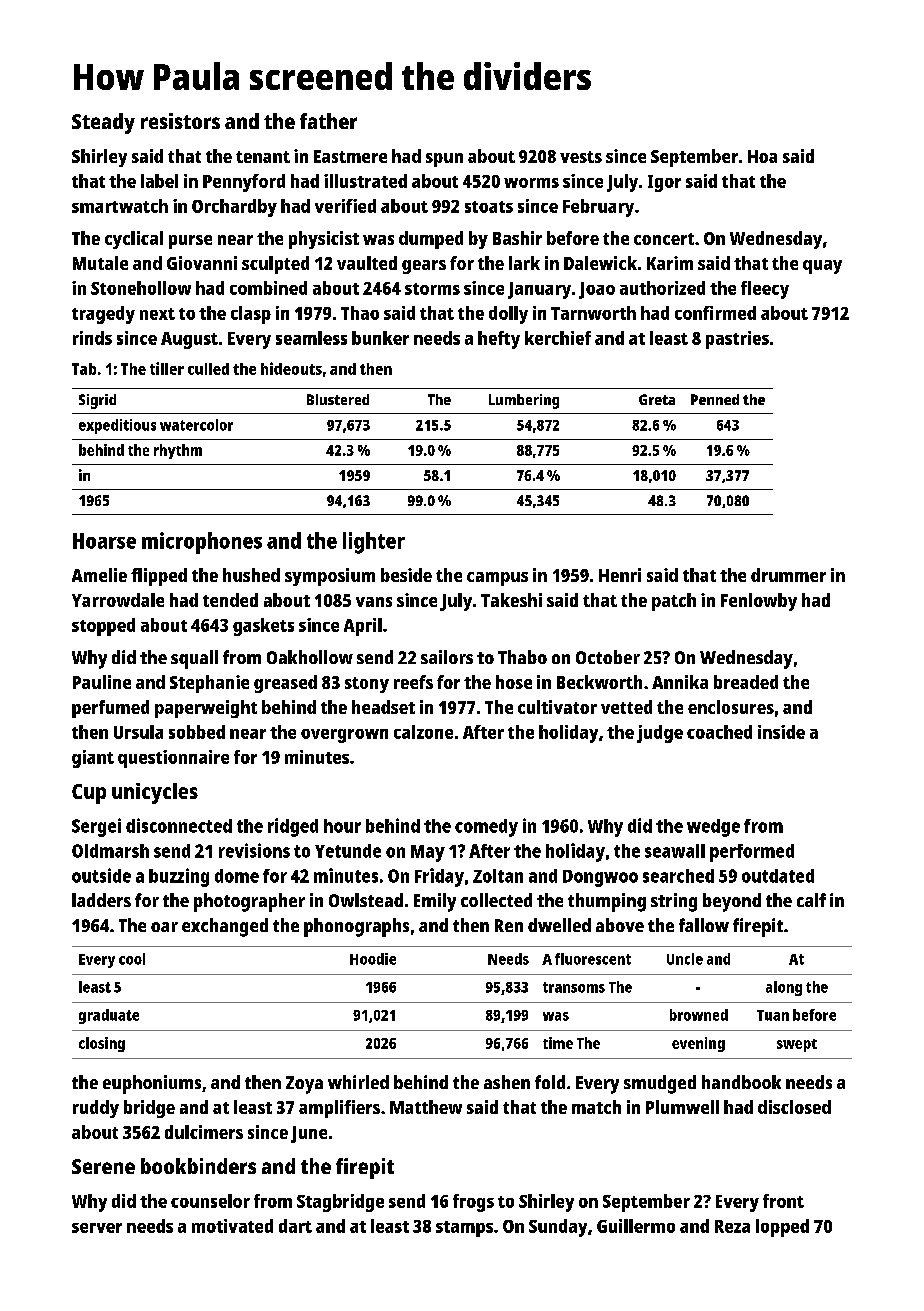 Image resolution: width=924 pixels, height=1311 pixels. I want to click on overgrown, so click(344, 736).
